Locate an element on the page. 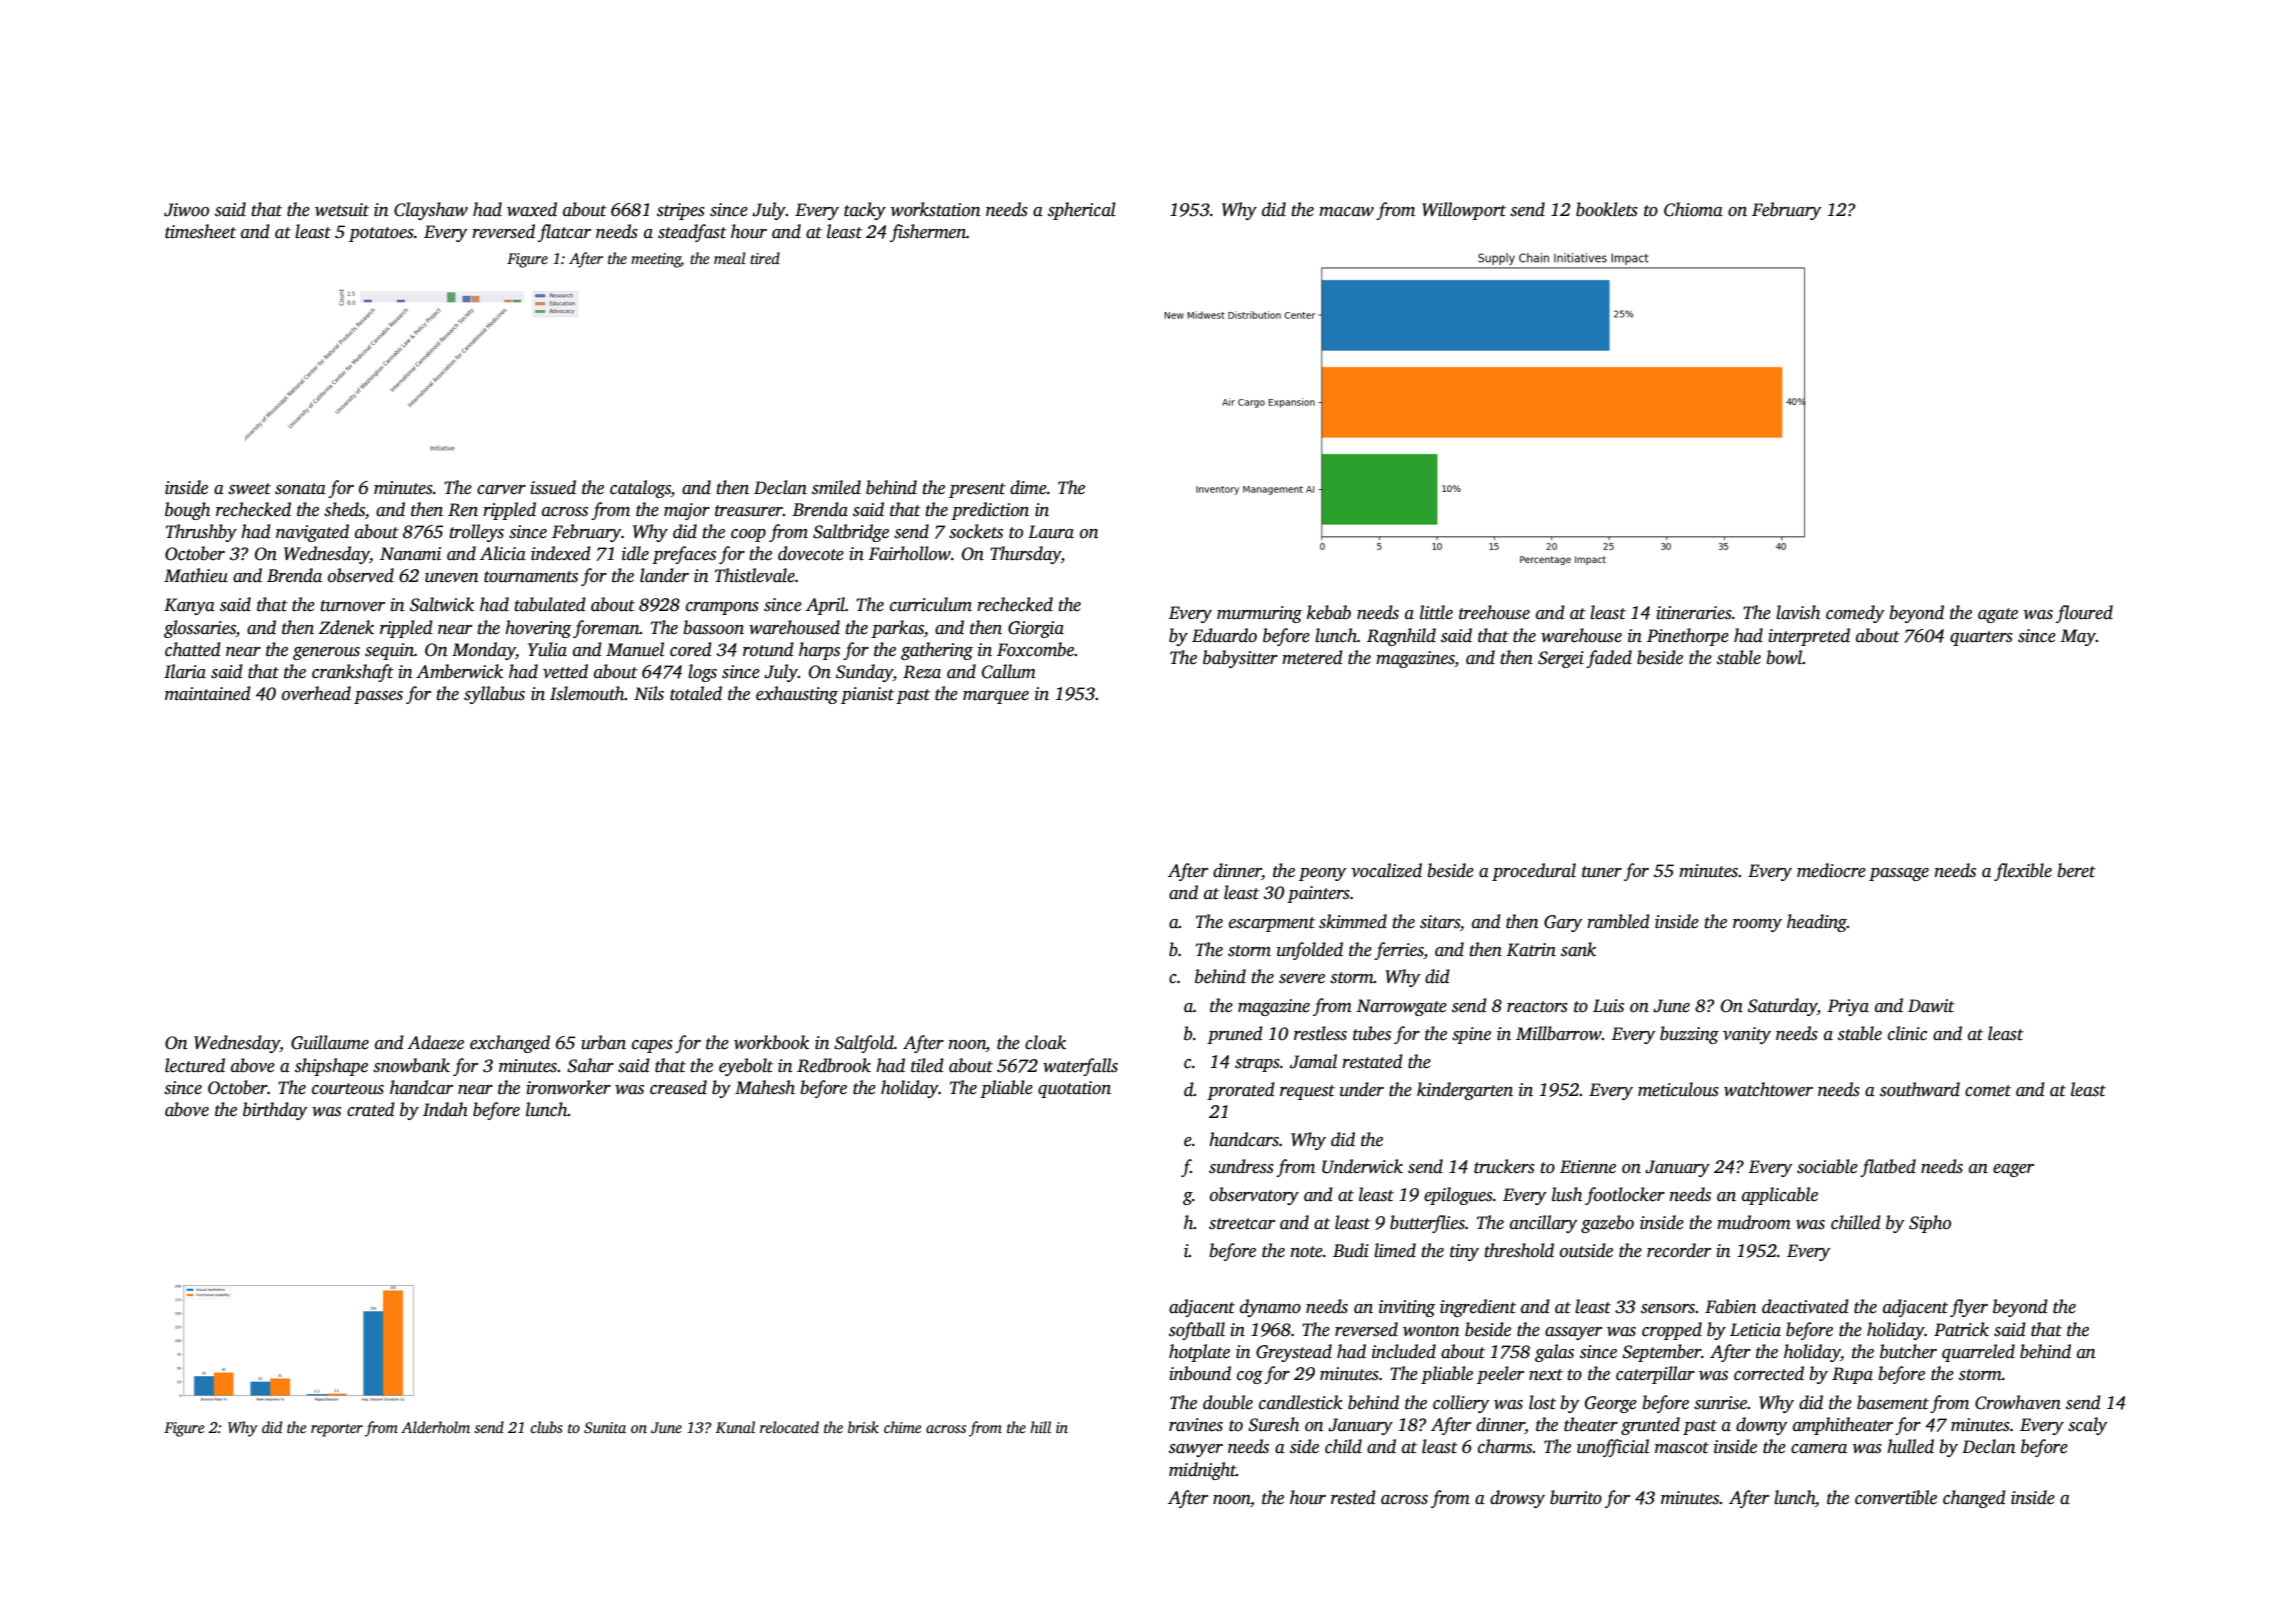  clubs is located at coordinates (547, 1427).
